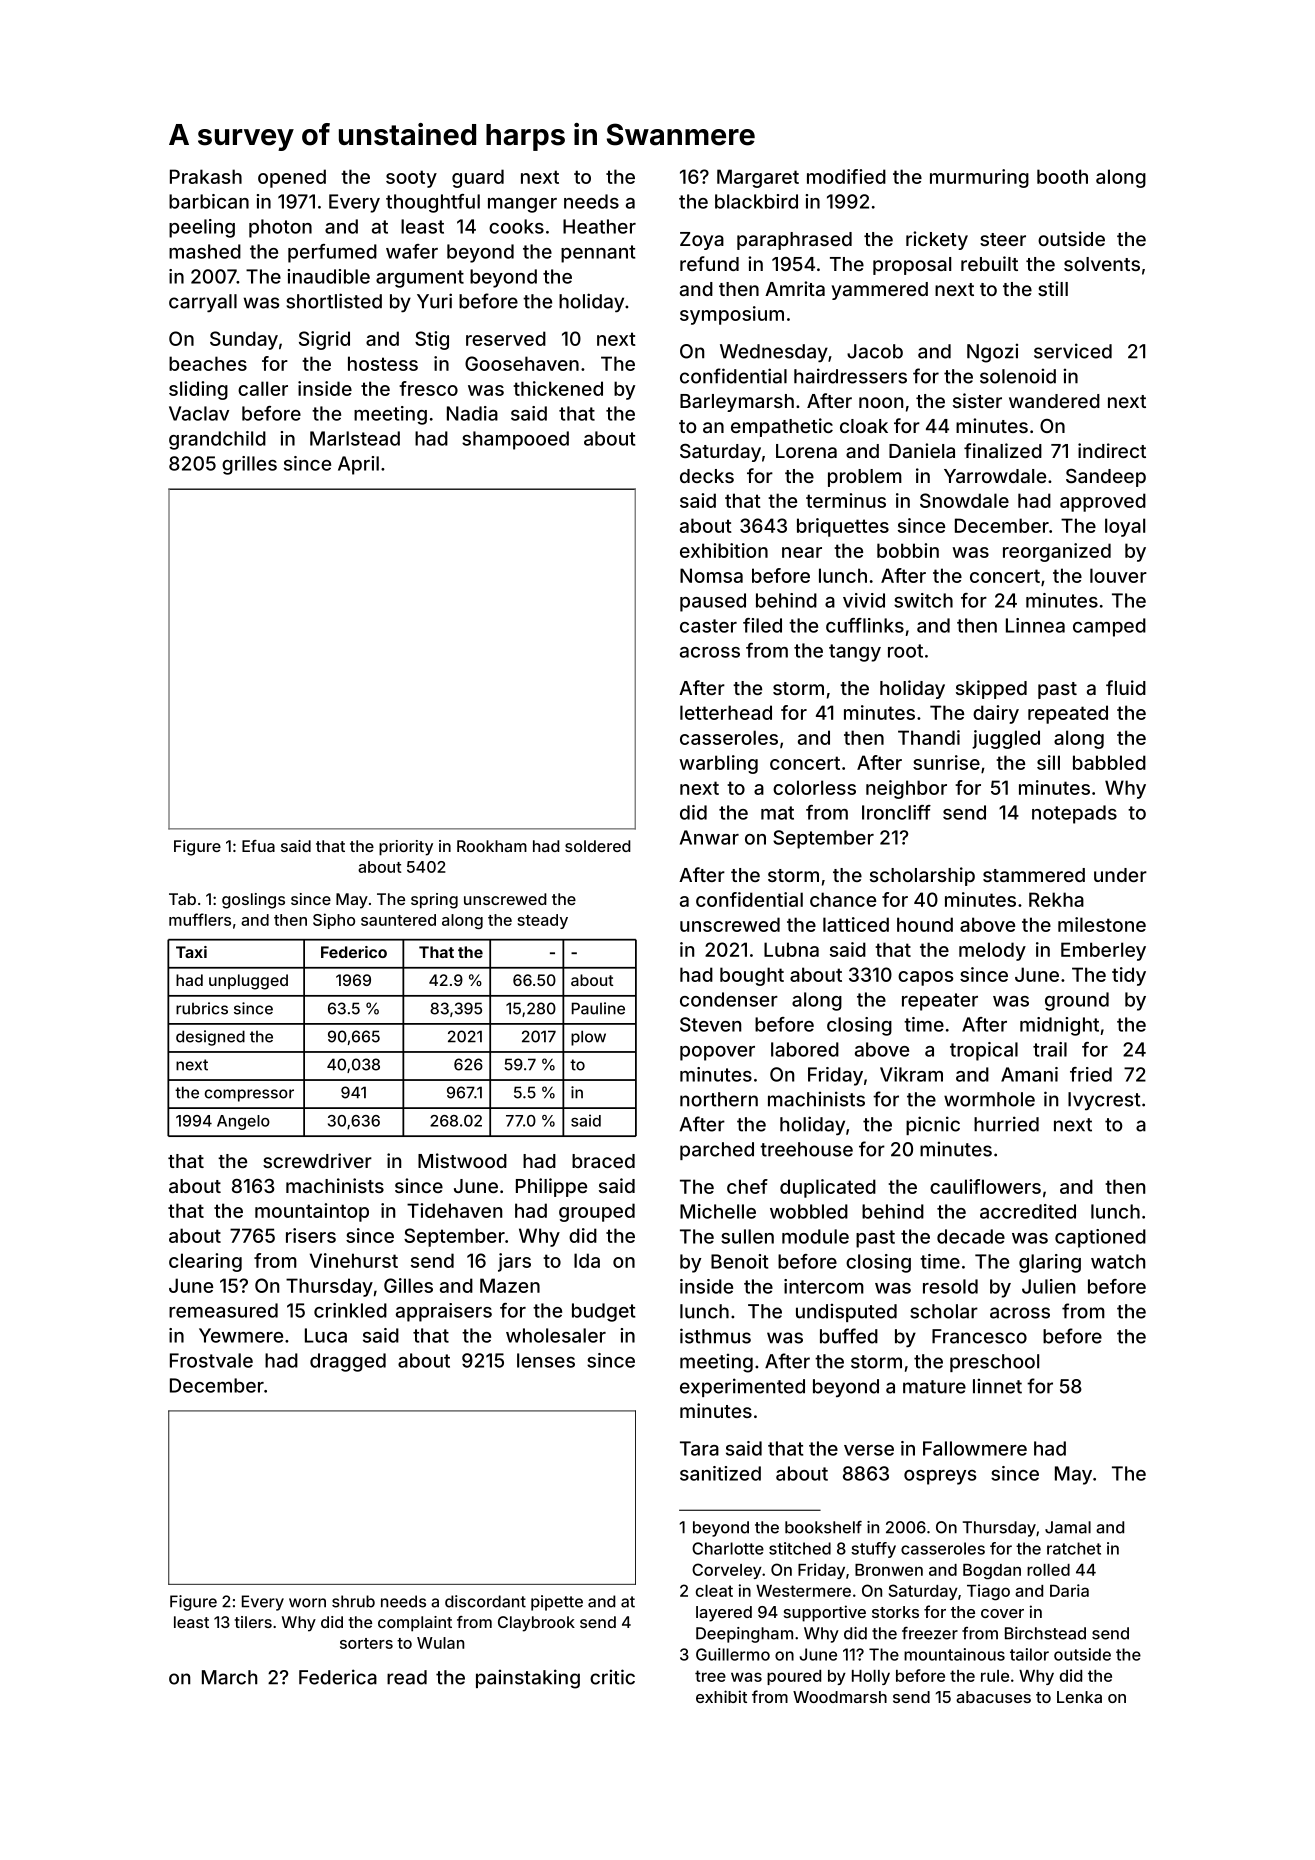 Image resolution: width=1315 pixels, height=1860 pixels. Describe the element at coordinates (249, 465) in the page. I see `grilles` at that location.
